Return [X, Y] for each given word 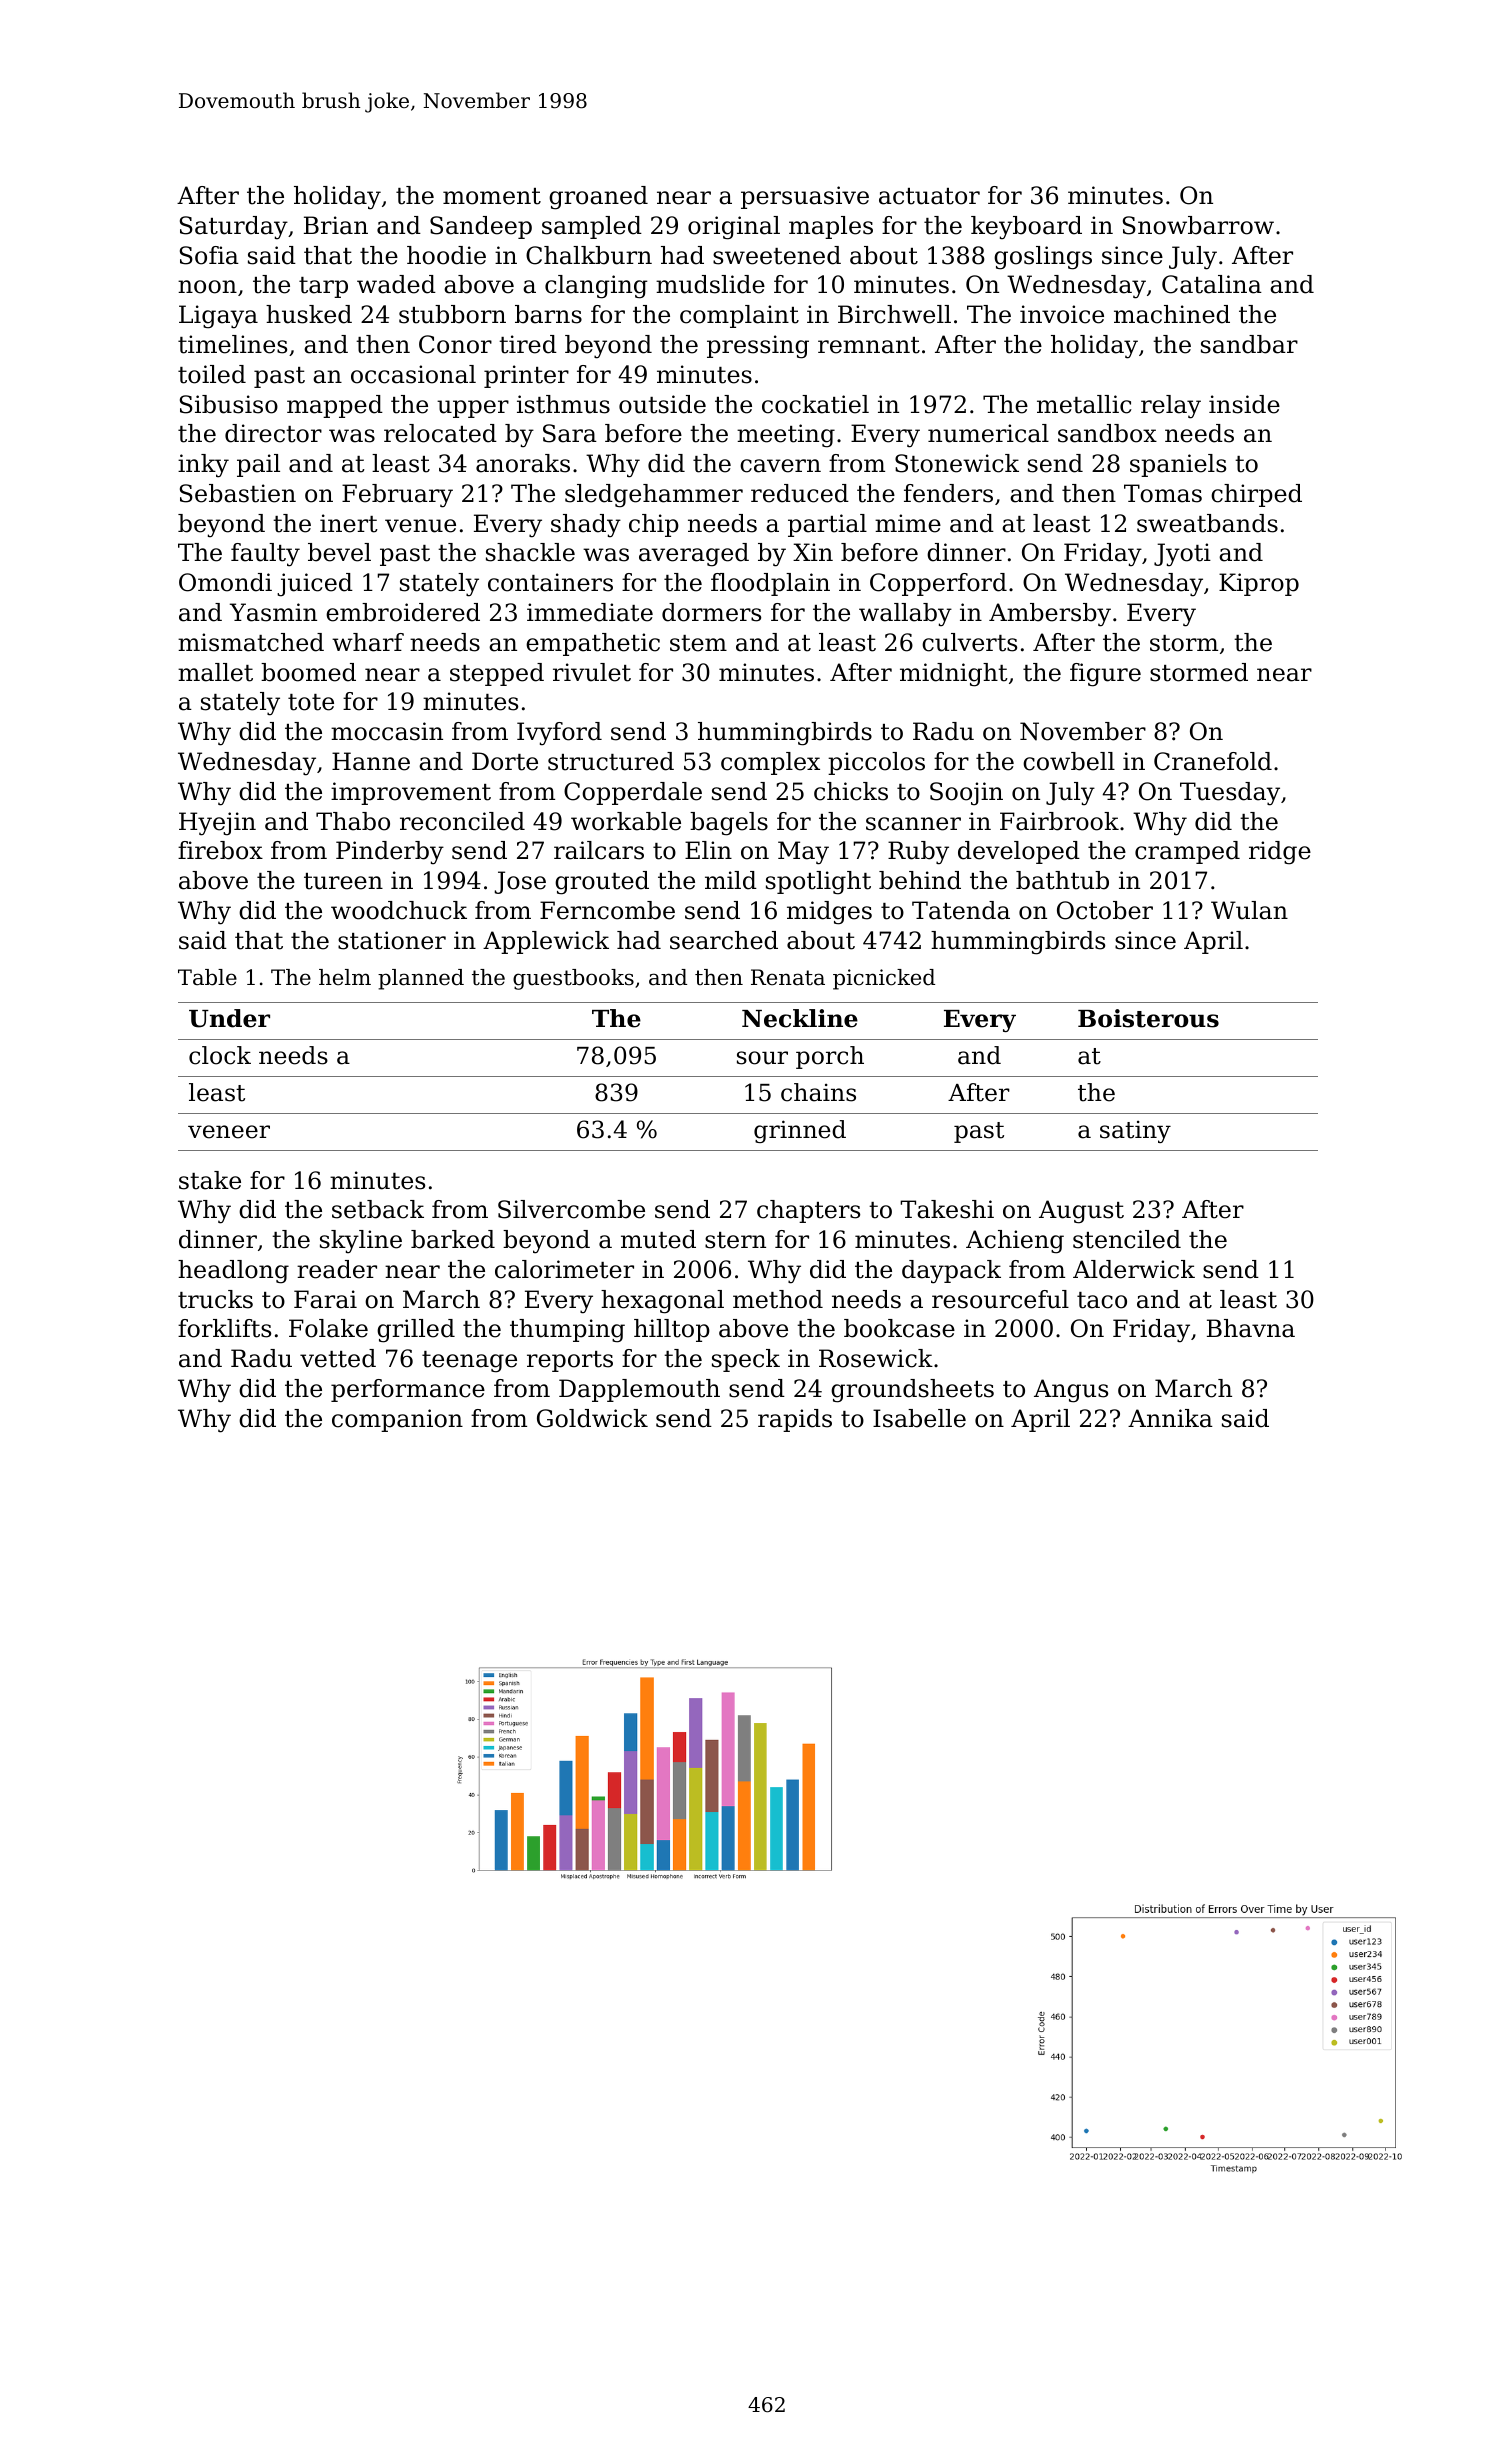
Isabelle [919, 1418]
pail [258, 465]
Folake [328, 1328]
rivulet [592, 672]
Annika [1170, 1418]
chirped [1256, 495]
